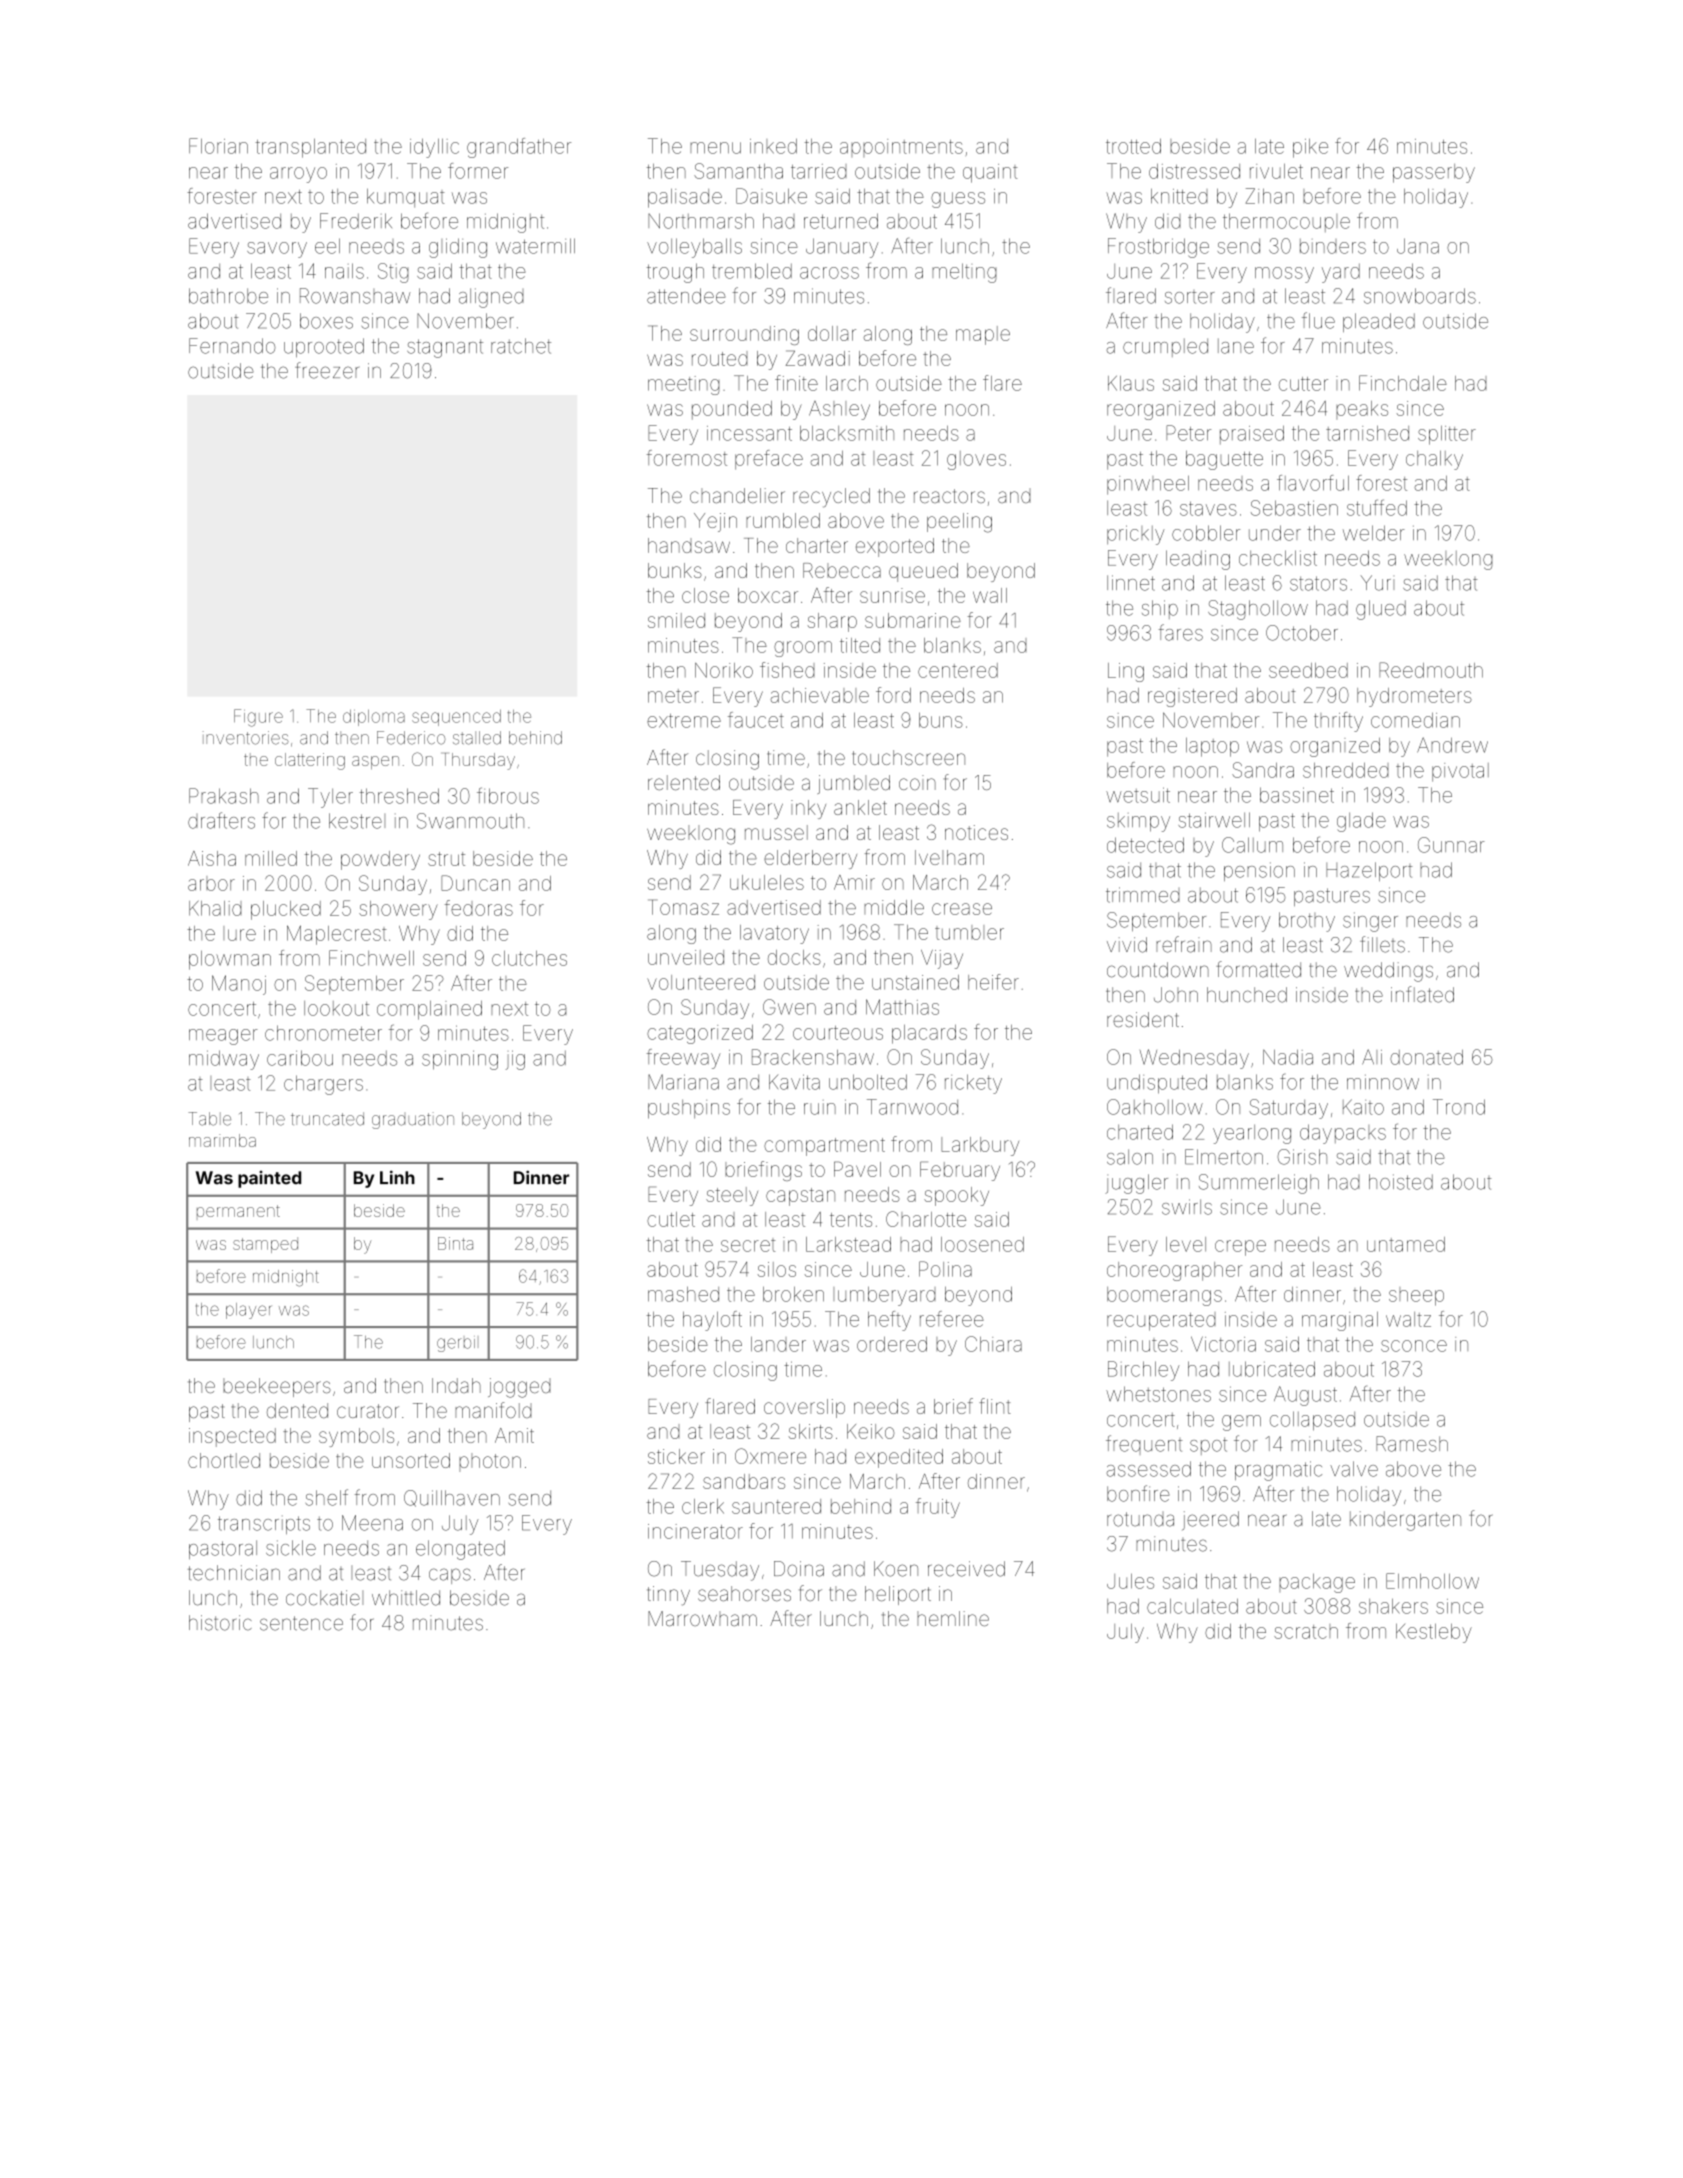 The image size is (1683, 2178). Describe the element at coordinates (976, 460) in the document. I see `gloves` at that location.
